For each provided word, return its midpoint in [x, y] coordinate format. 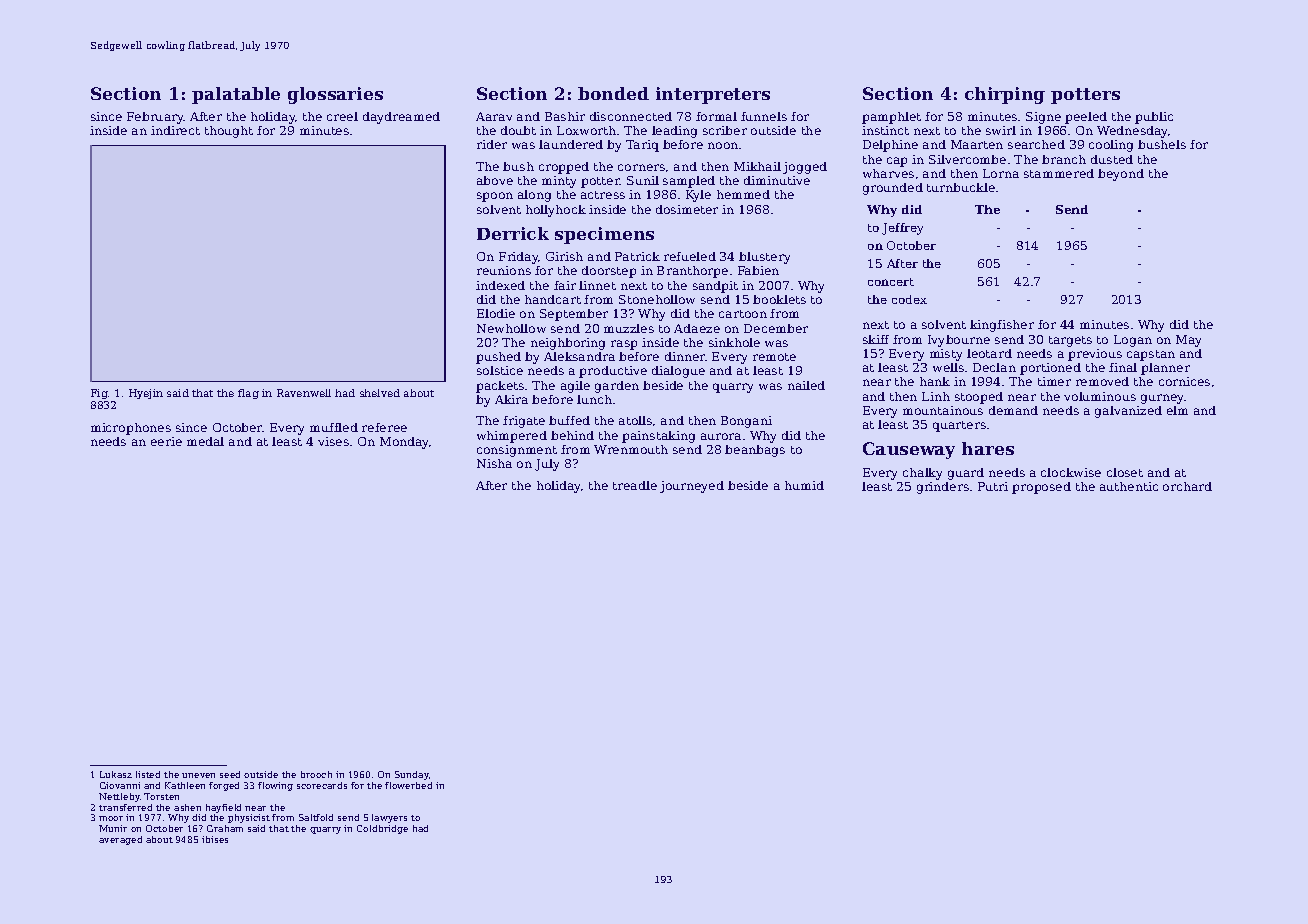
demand [1013, 410]
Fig [99, 394]
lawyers [389, 818]
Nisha [494, 463]
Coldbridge [382, 829]
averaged [120, 840]
